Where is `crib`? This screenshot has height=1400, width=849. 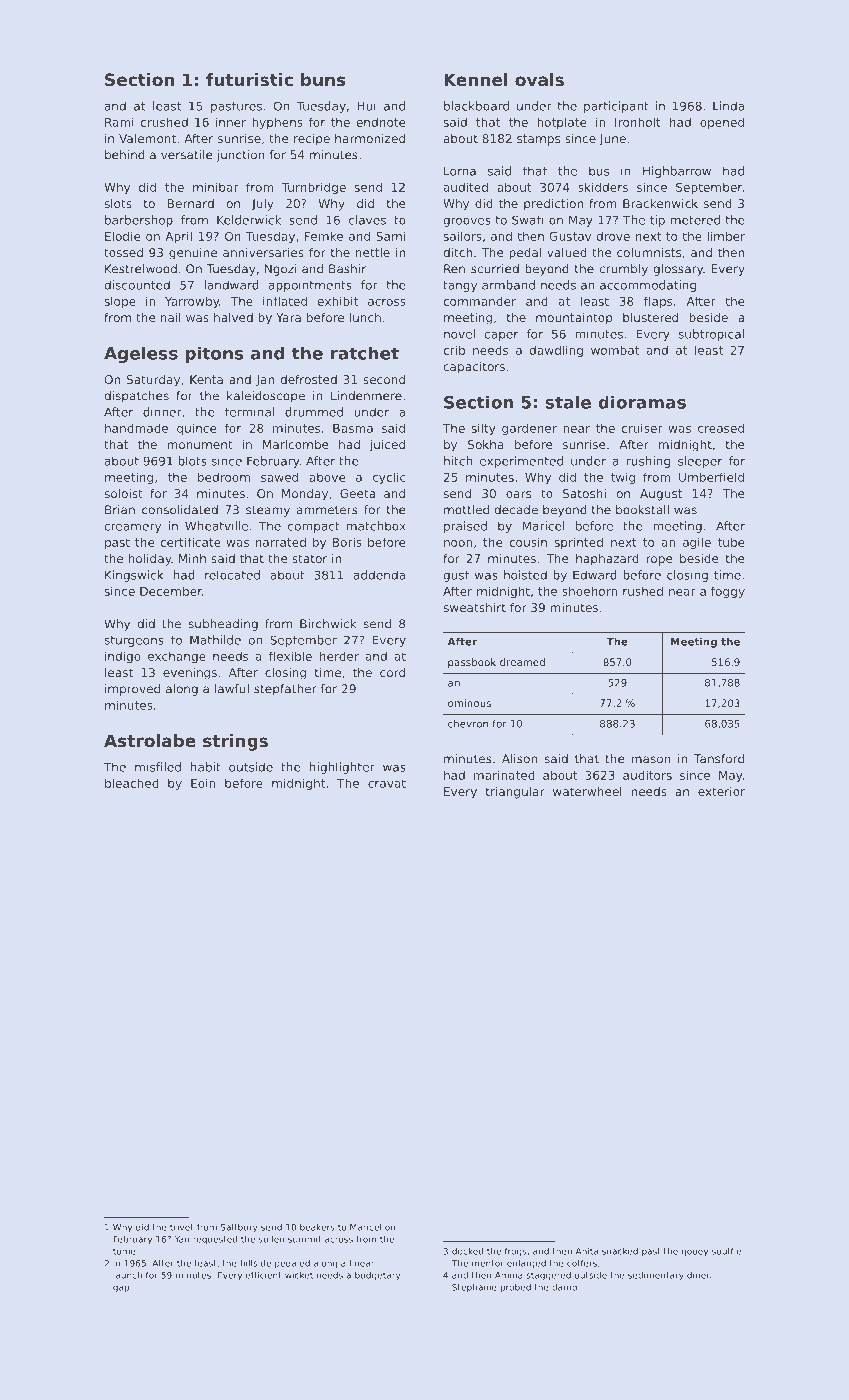
crib is located at coordinates (454, 350).
